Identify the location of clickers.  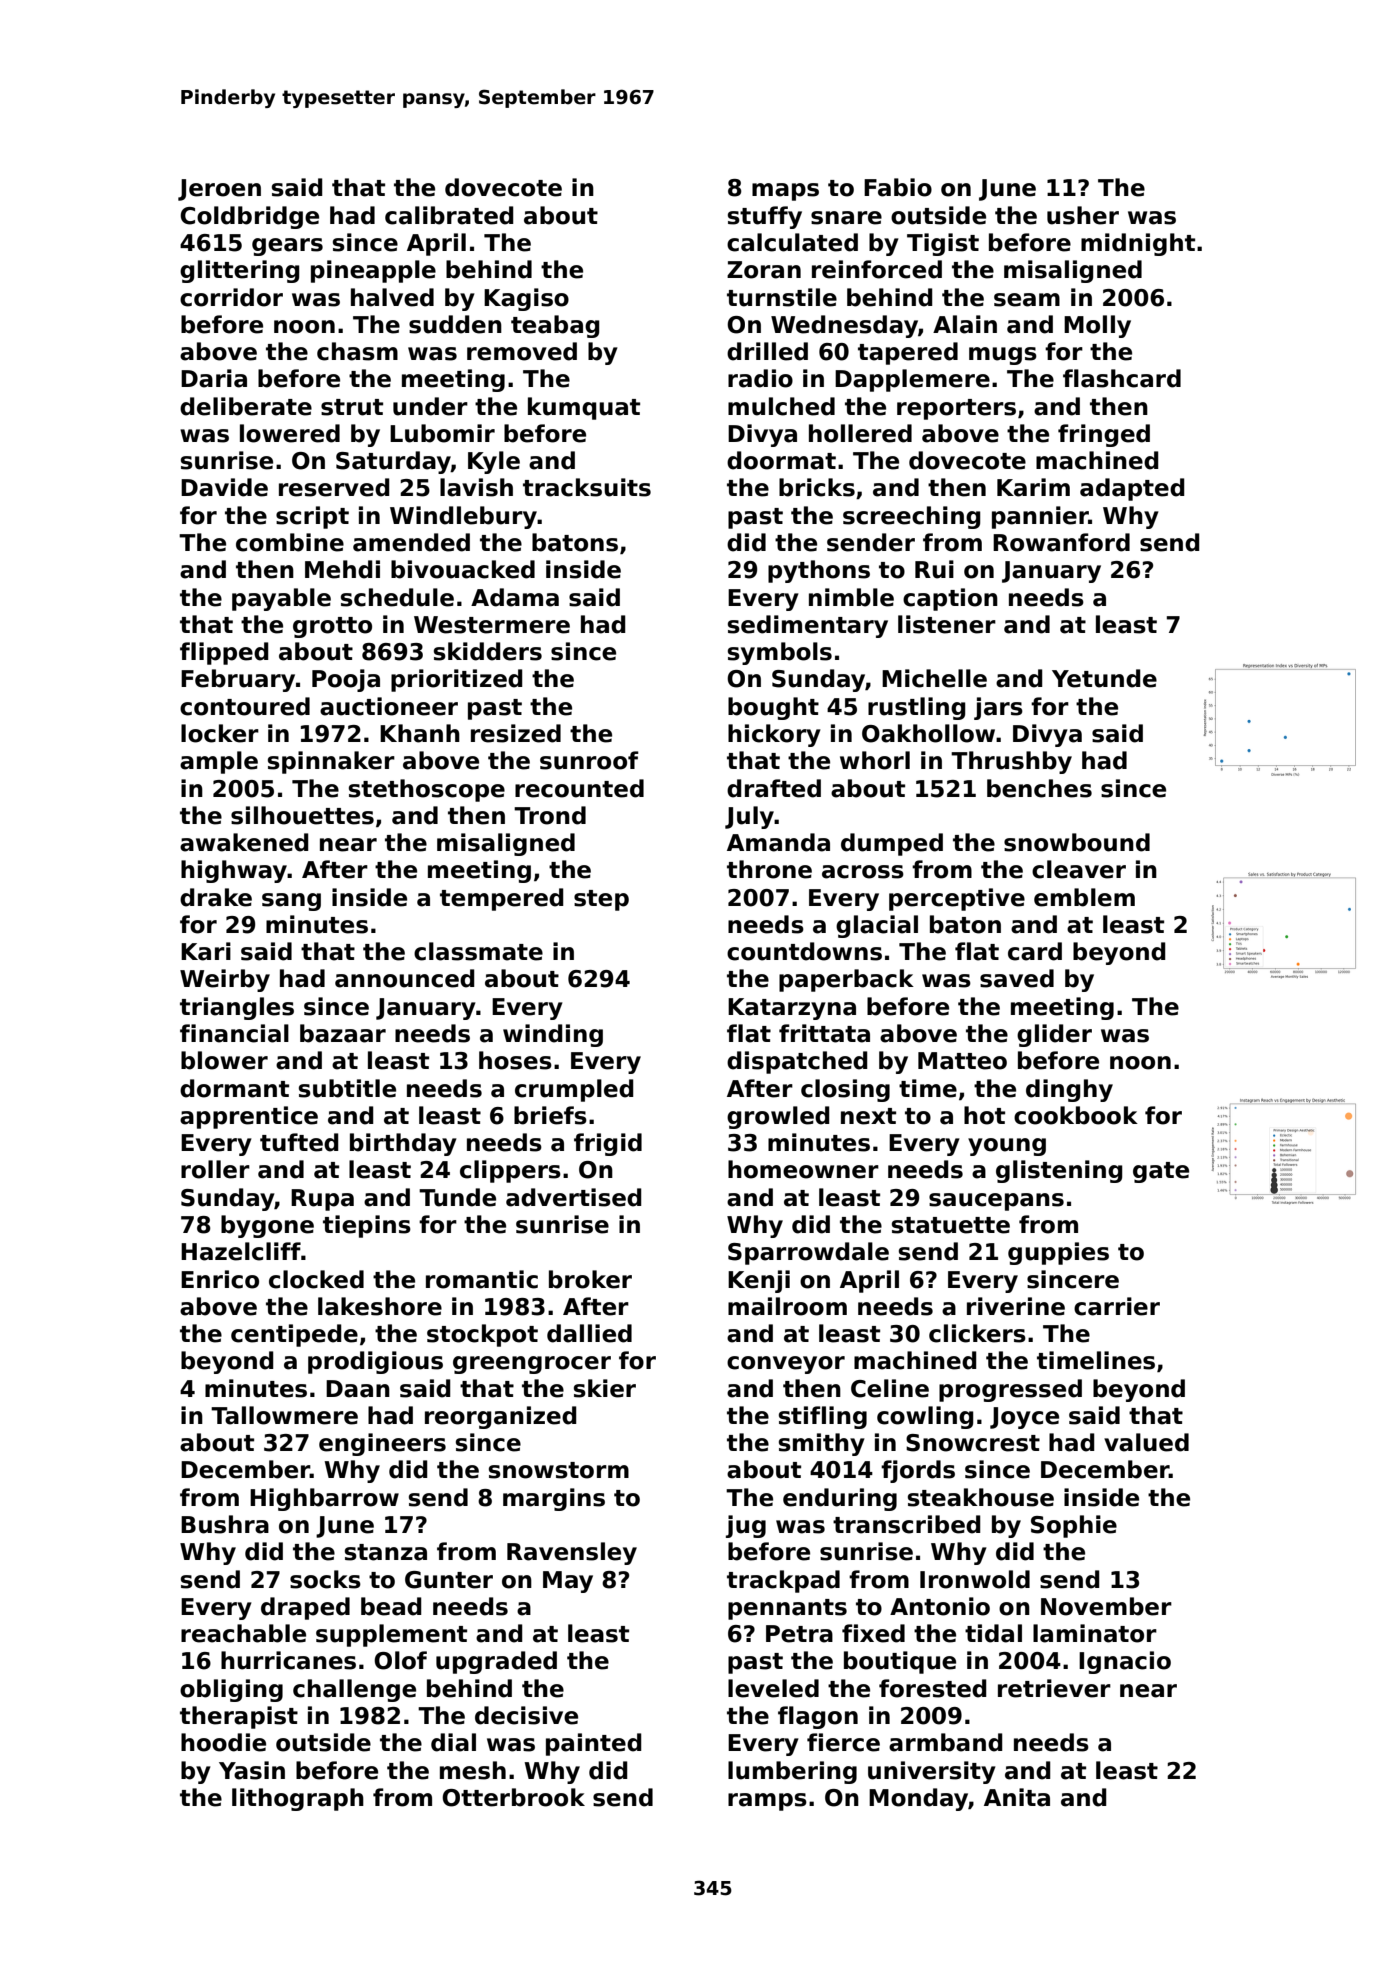
(977, 1333).
